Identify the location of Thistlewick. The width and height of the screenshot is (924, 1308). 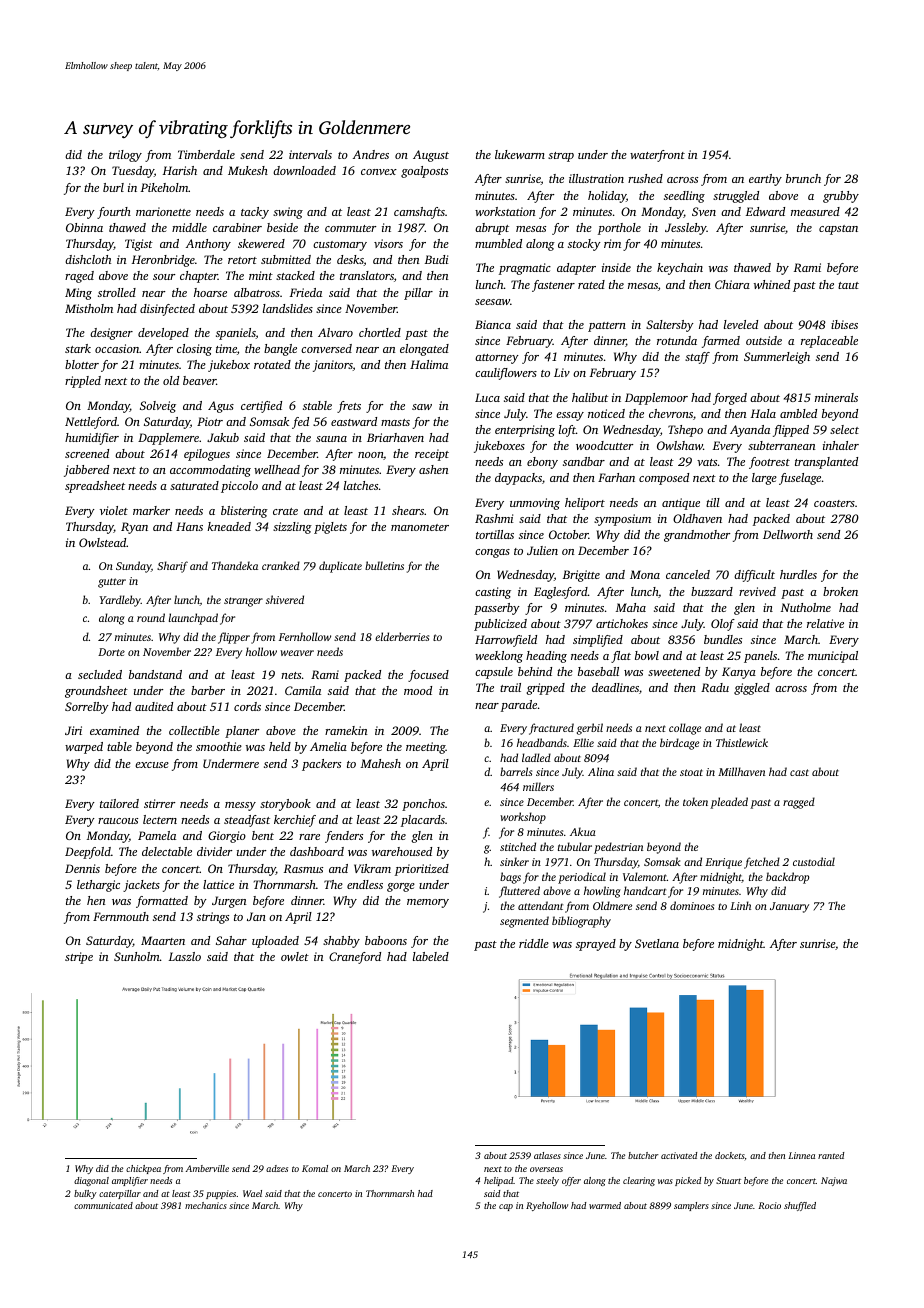
(742, 742).
